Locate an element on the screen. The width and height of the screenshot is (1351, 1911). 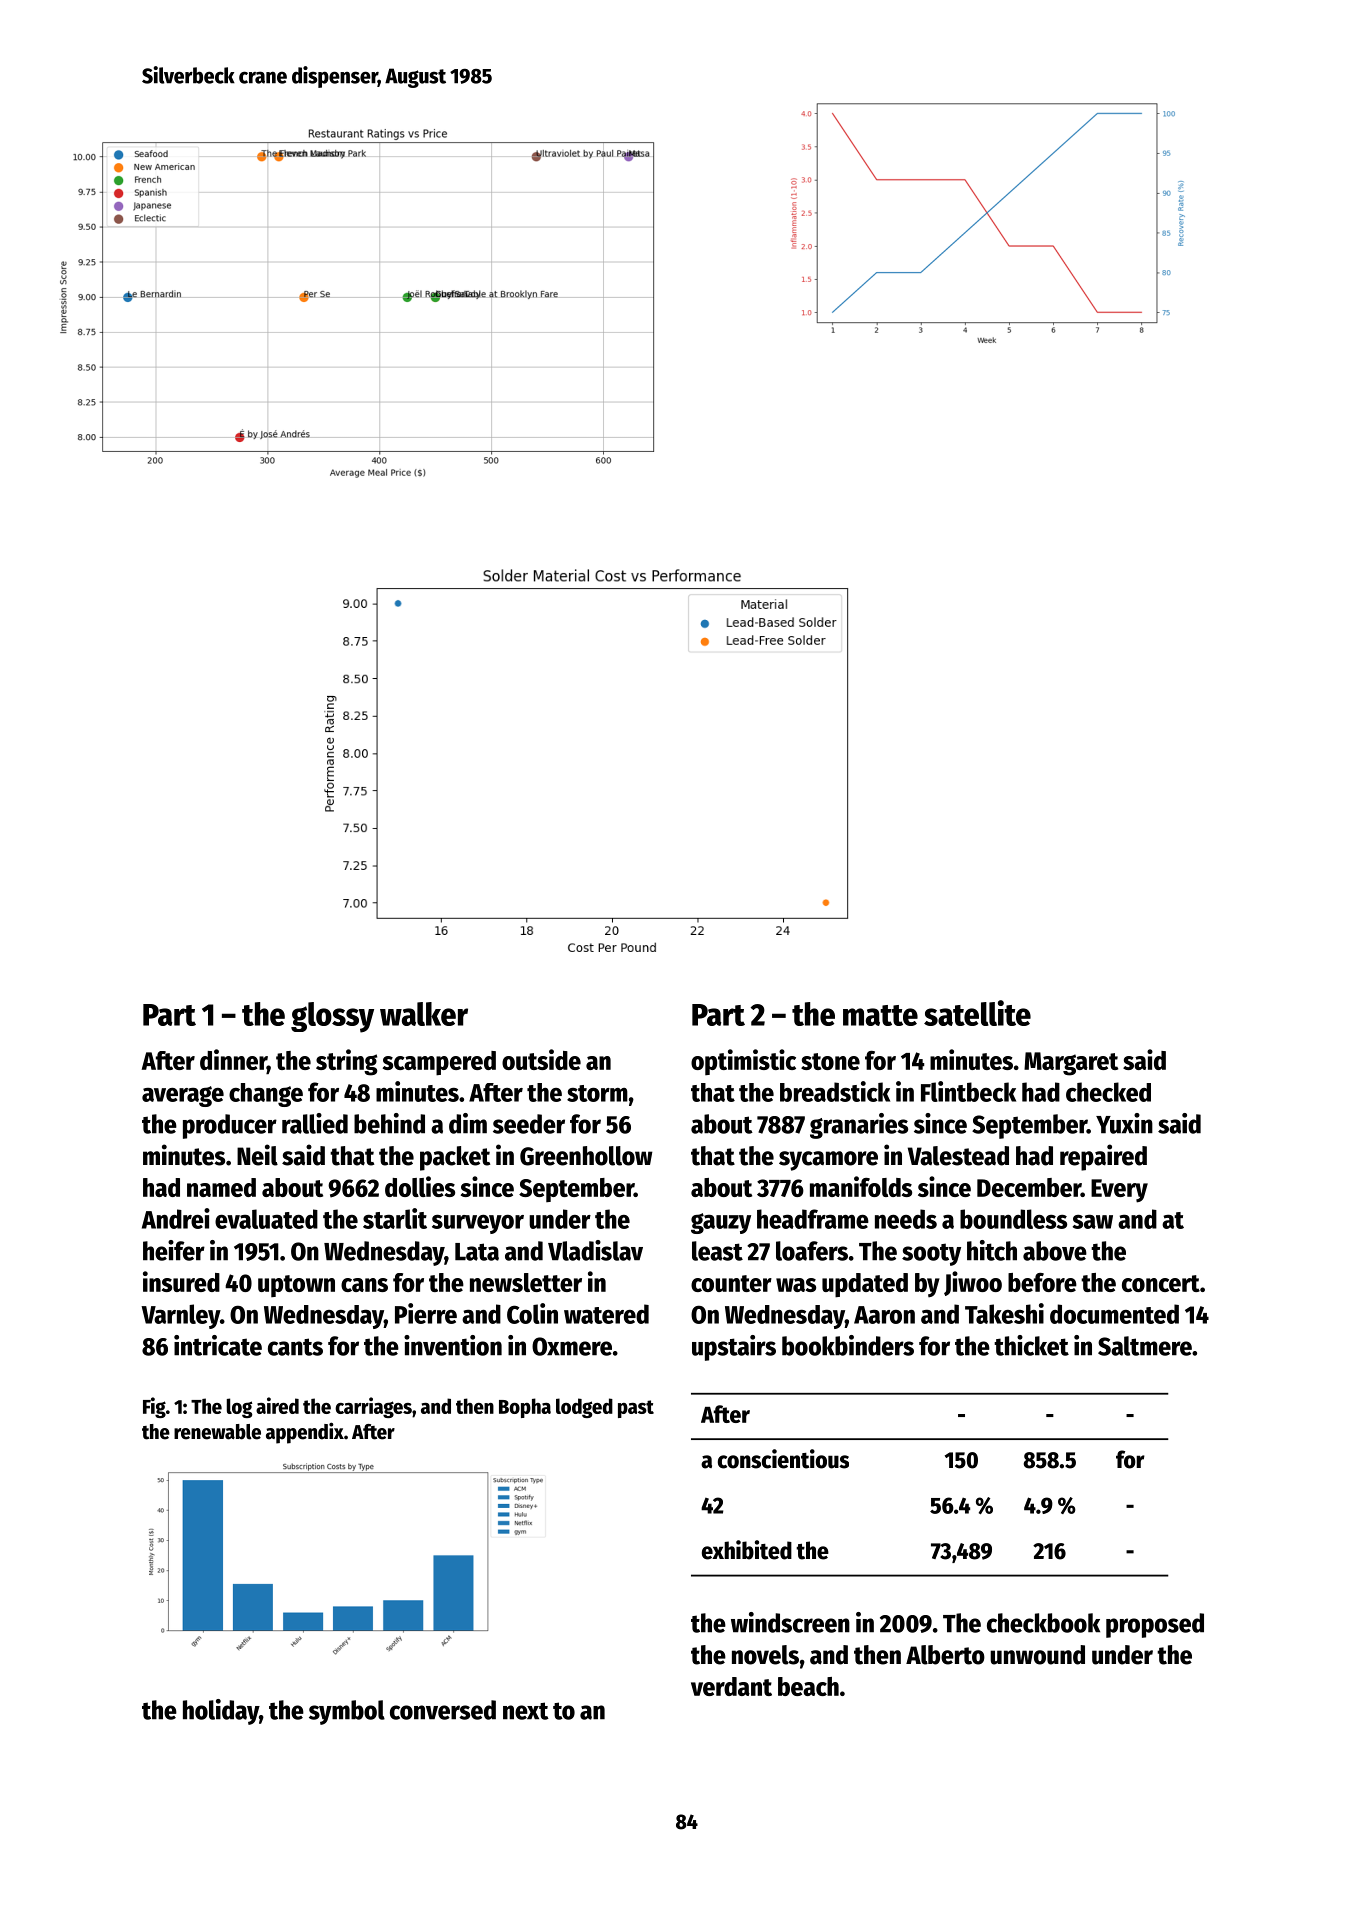
verdant is located at coordinates (731, 1686).
